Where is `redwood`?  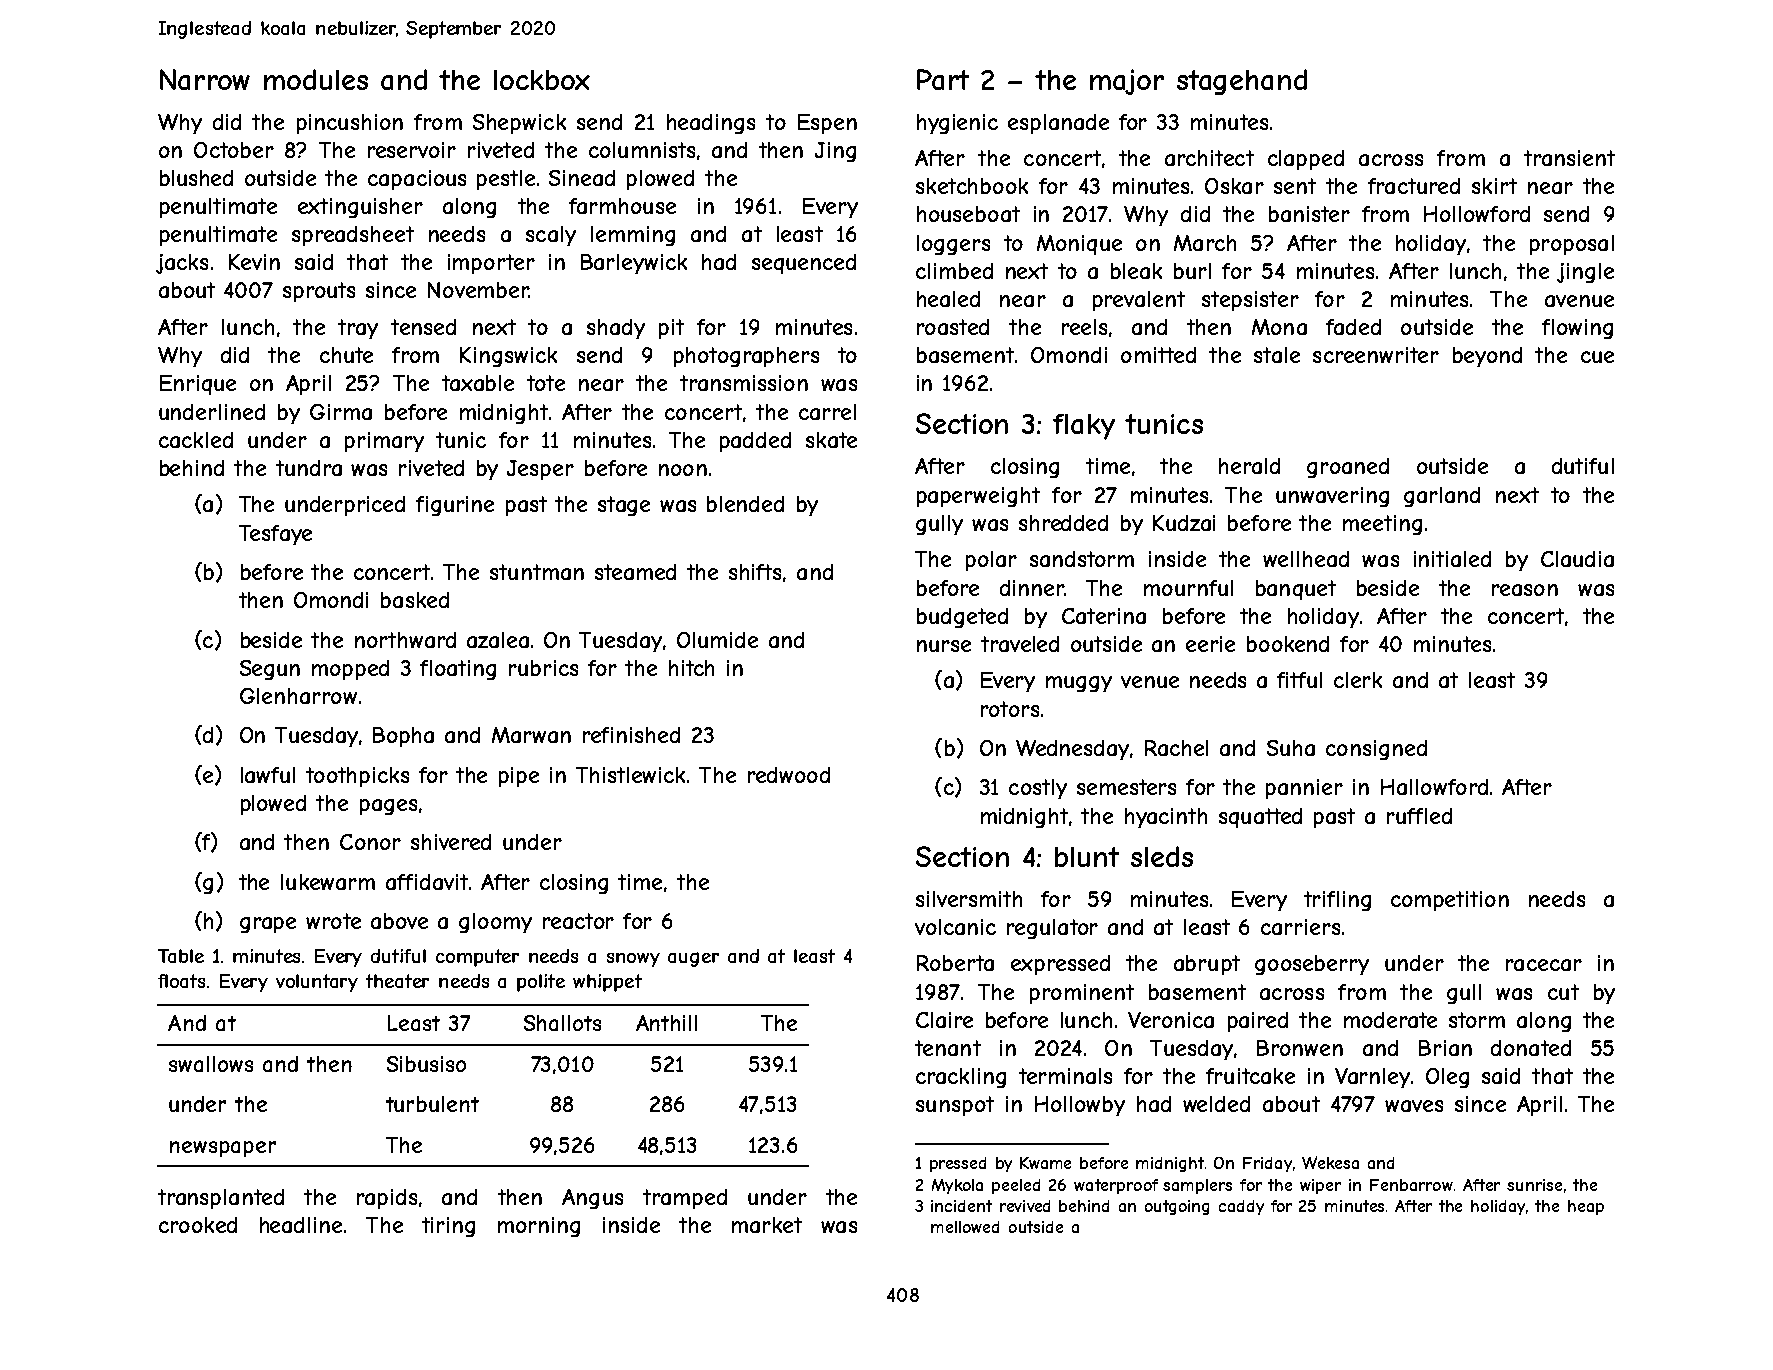
redwood is located at coordinates (789, 775).
